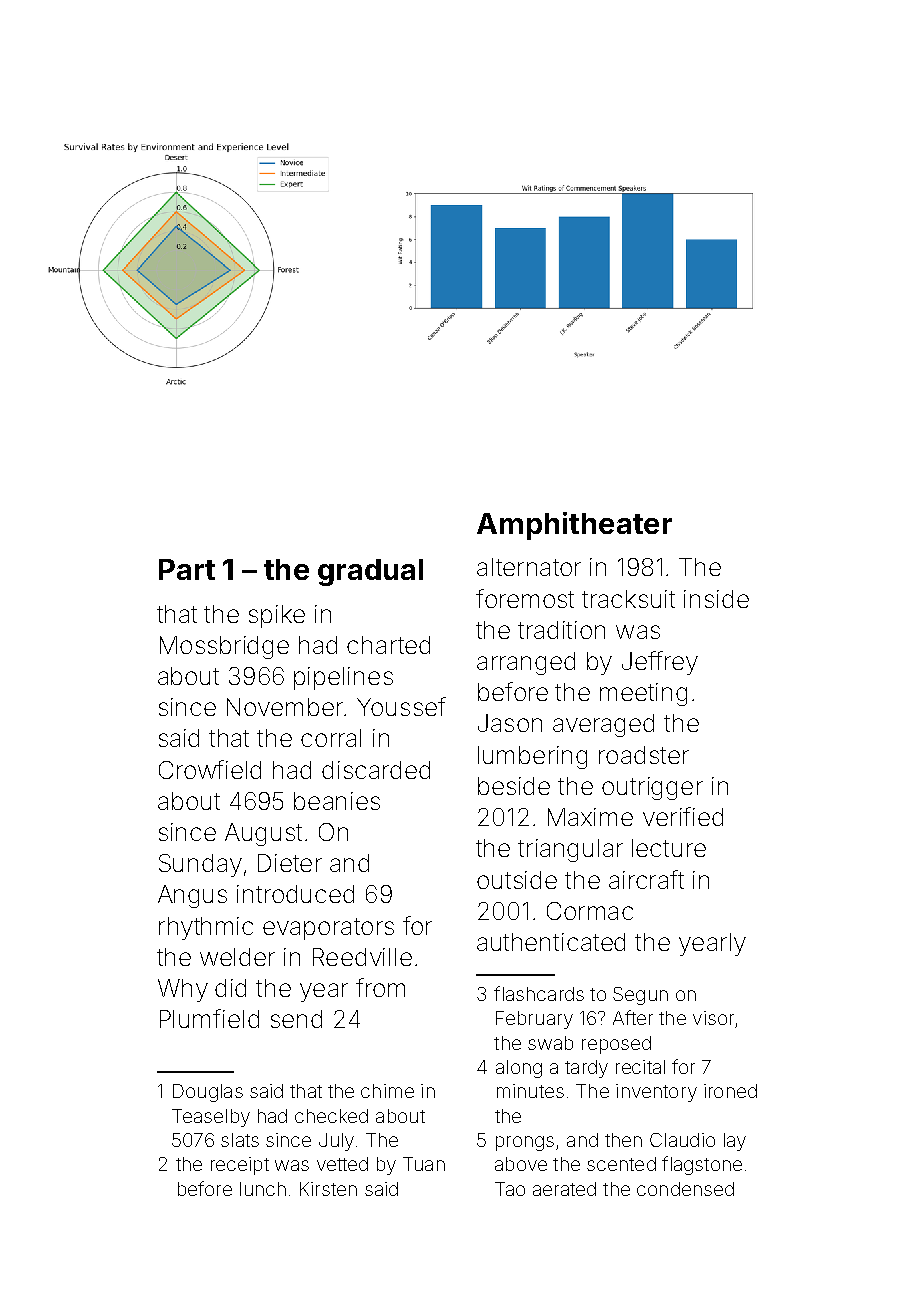  Describe the element at coordinates (713, 1018) in the screenshot. I see `visor` at that location.
